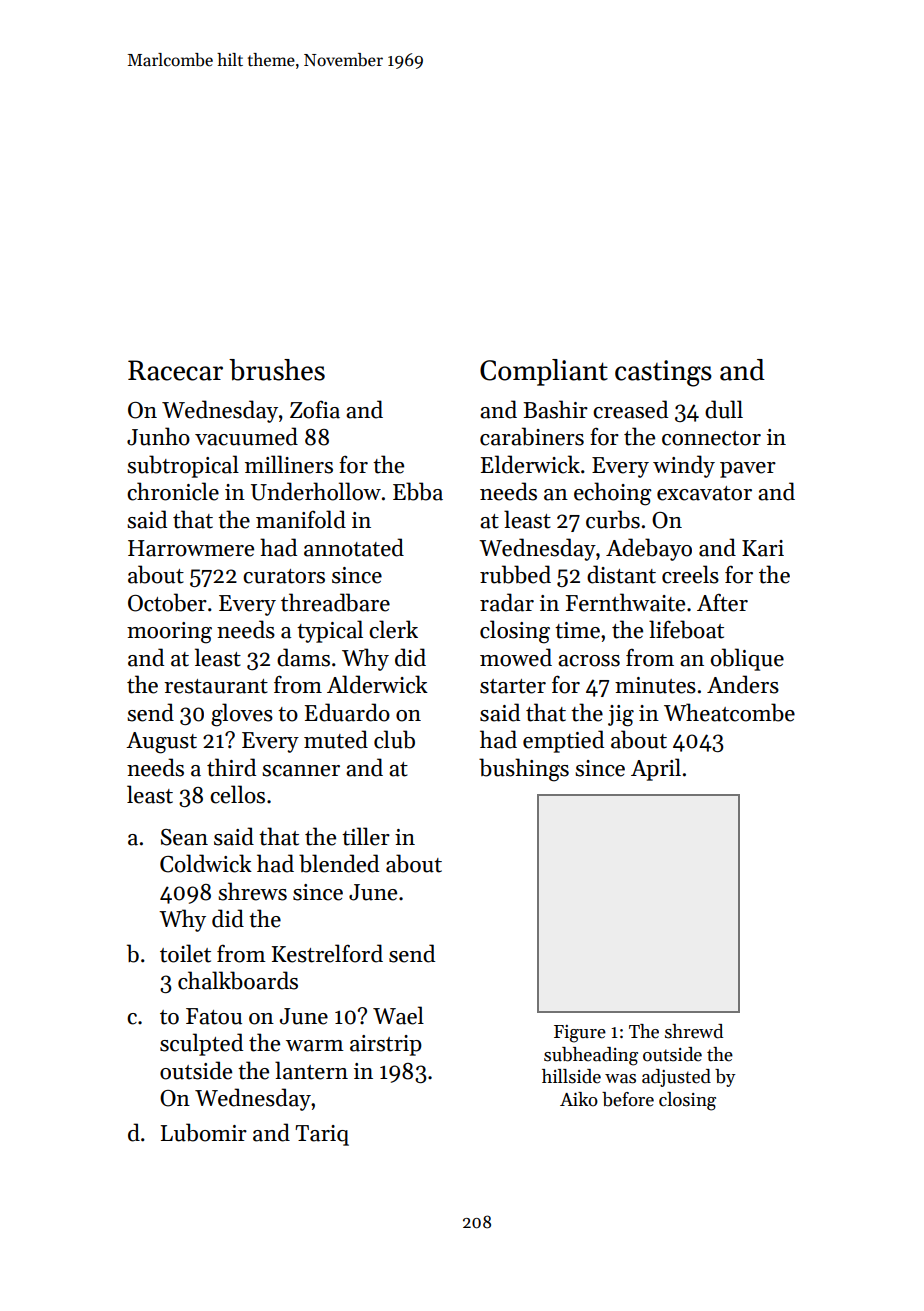 This page has height=1311, width=924. Describe the element at coordinates (663, 373) in the page. I see `castings` at that location.
